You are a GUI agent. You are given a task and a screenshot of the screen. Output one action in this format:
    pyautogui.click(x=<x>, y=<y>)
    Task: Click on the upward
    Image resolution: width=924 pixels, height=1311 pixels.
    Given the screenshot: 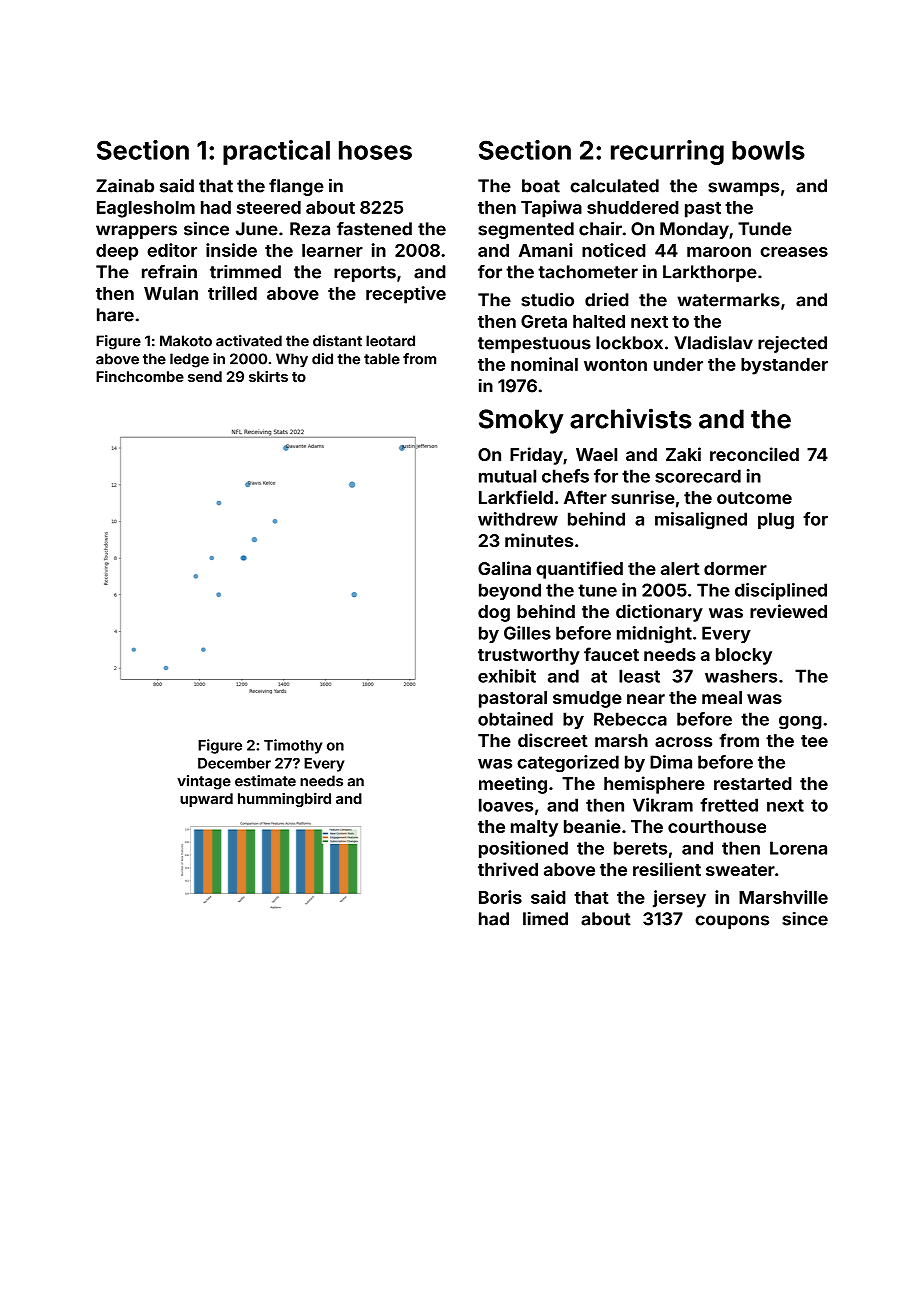 What is the action you would take?
    pyautogui.click(x=206, y=800)
